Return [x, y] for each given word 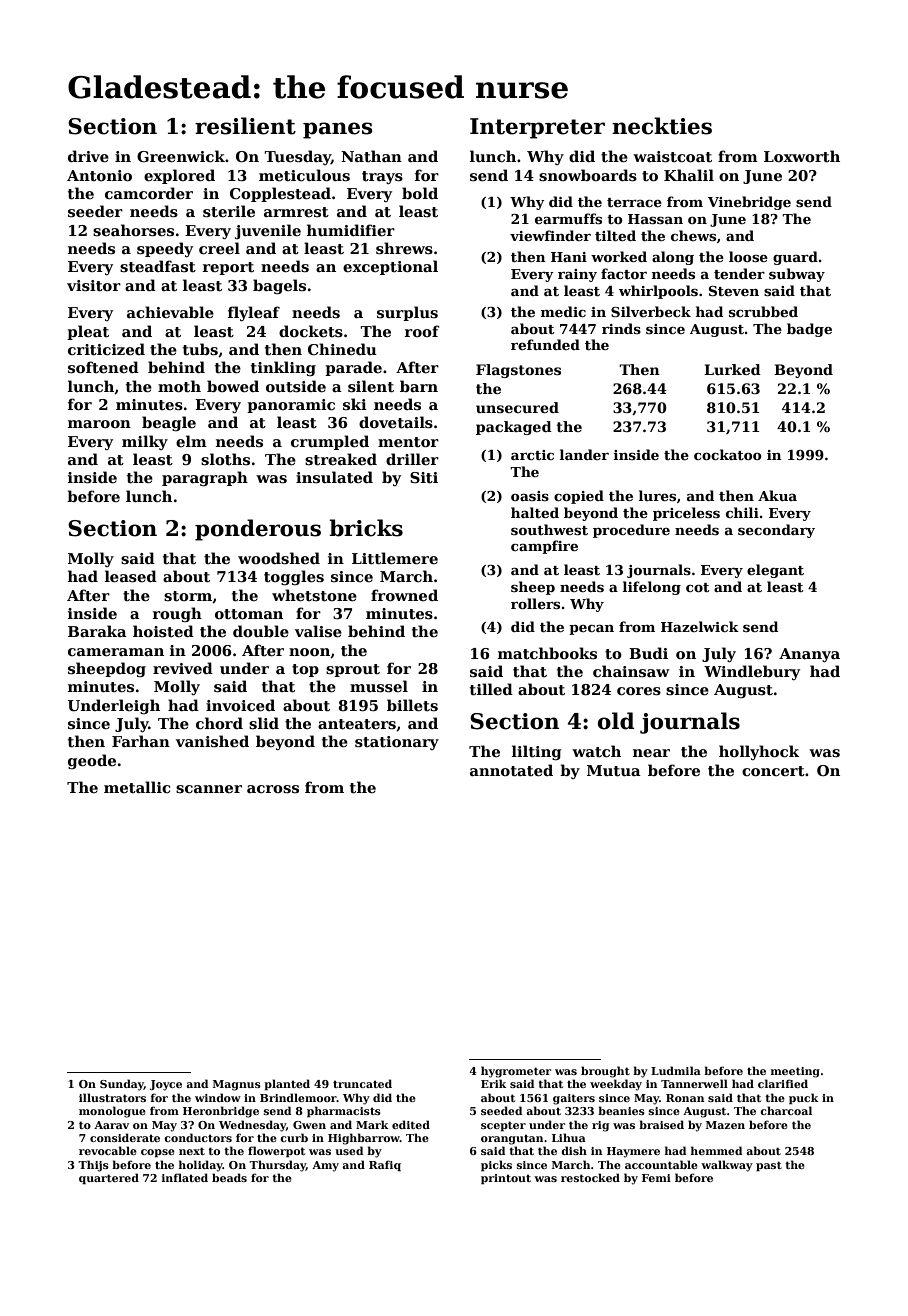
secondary [776, 531]
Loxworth [802, 156]
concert [773, 771]
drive [88, 156]
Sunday [122, 1085]
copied [579, 497]
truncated [362, 1083]
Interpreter [537, 128]
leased [131, 576]
